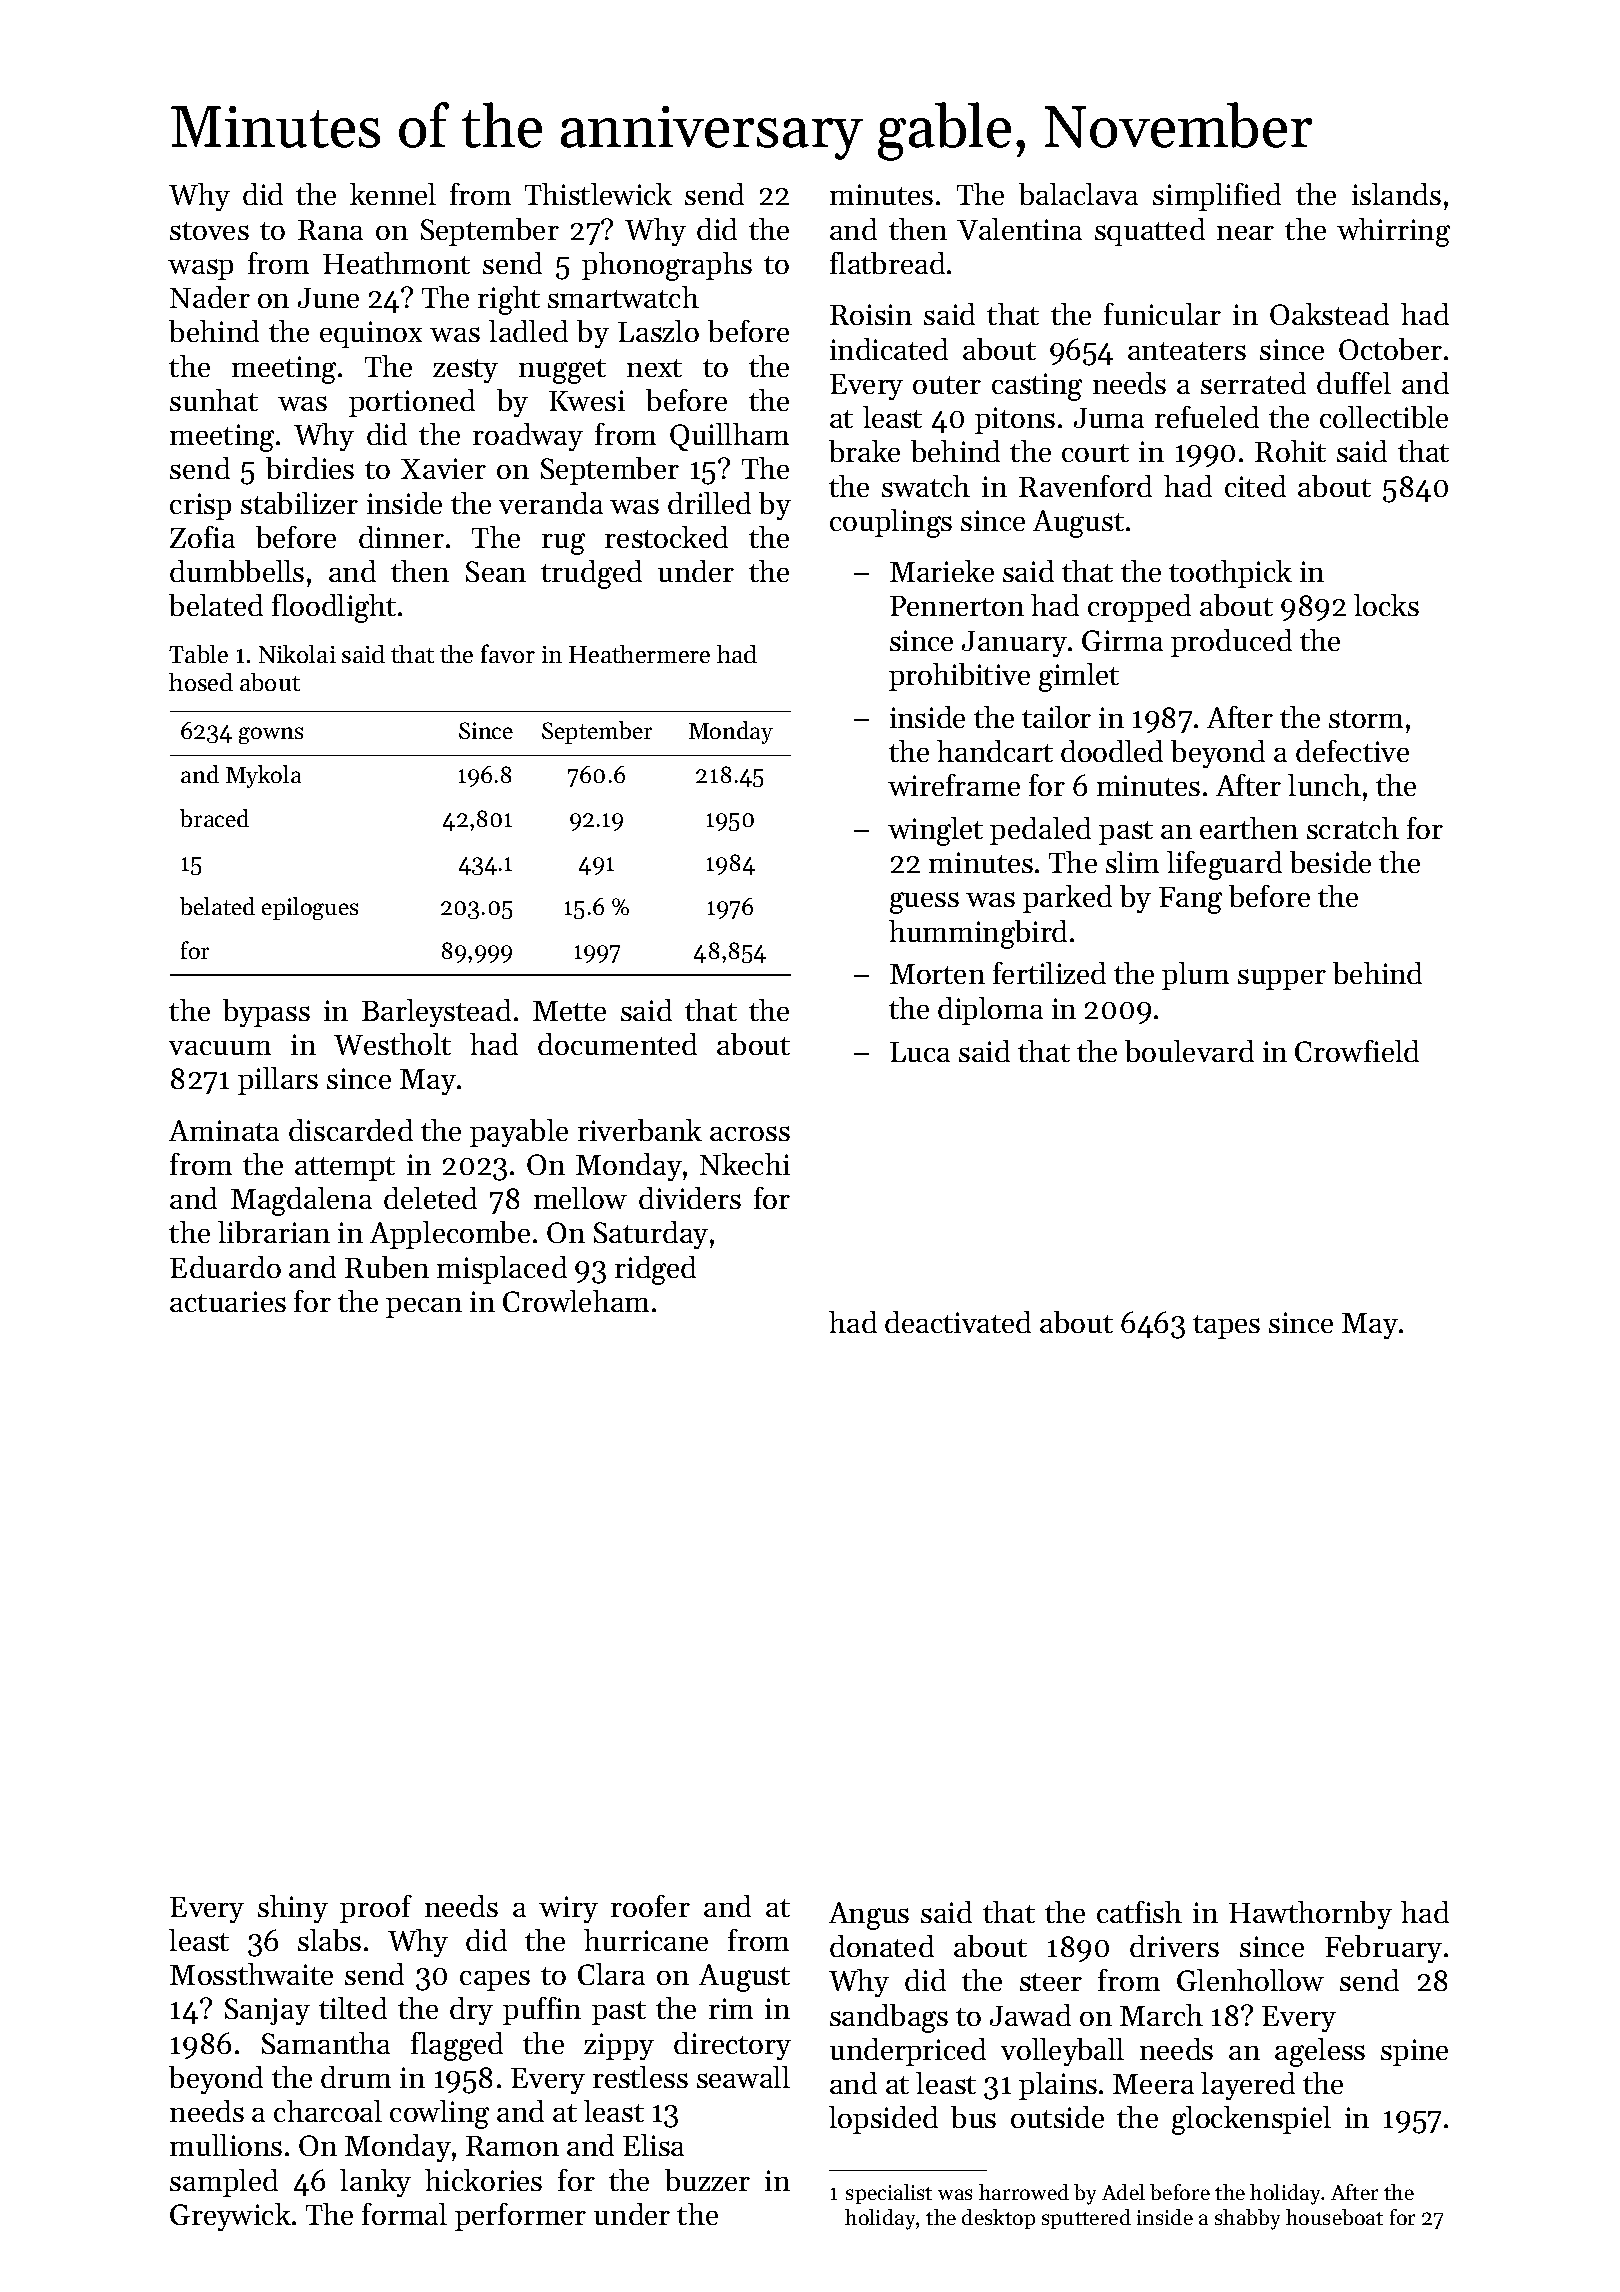 The image size is (1620, 2292). Describe the element at coordinates (393, 194) in the page. I see `kennel` at that location.
